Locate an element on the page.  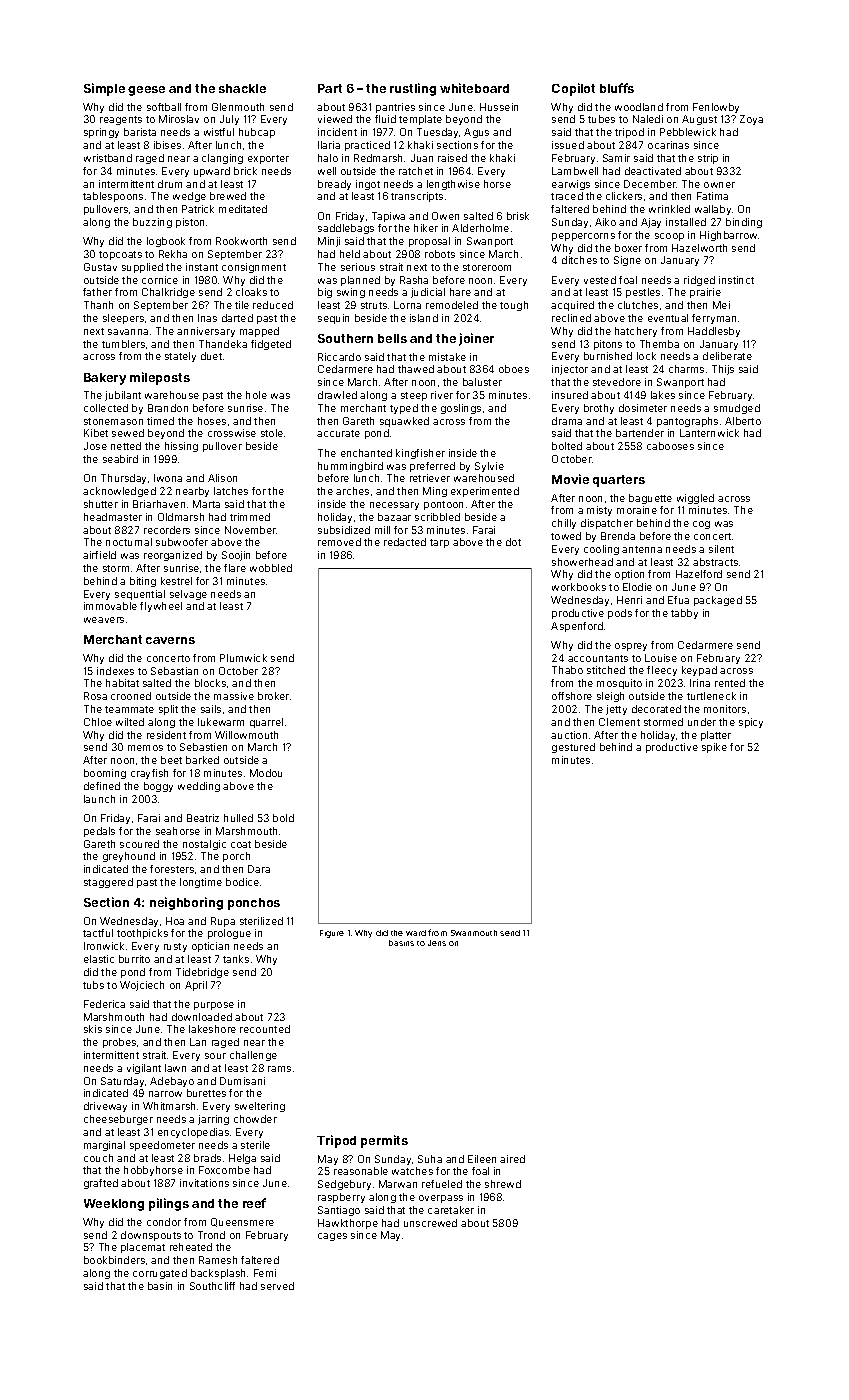
bold is located at coordinates (283, 818).
